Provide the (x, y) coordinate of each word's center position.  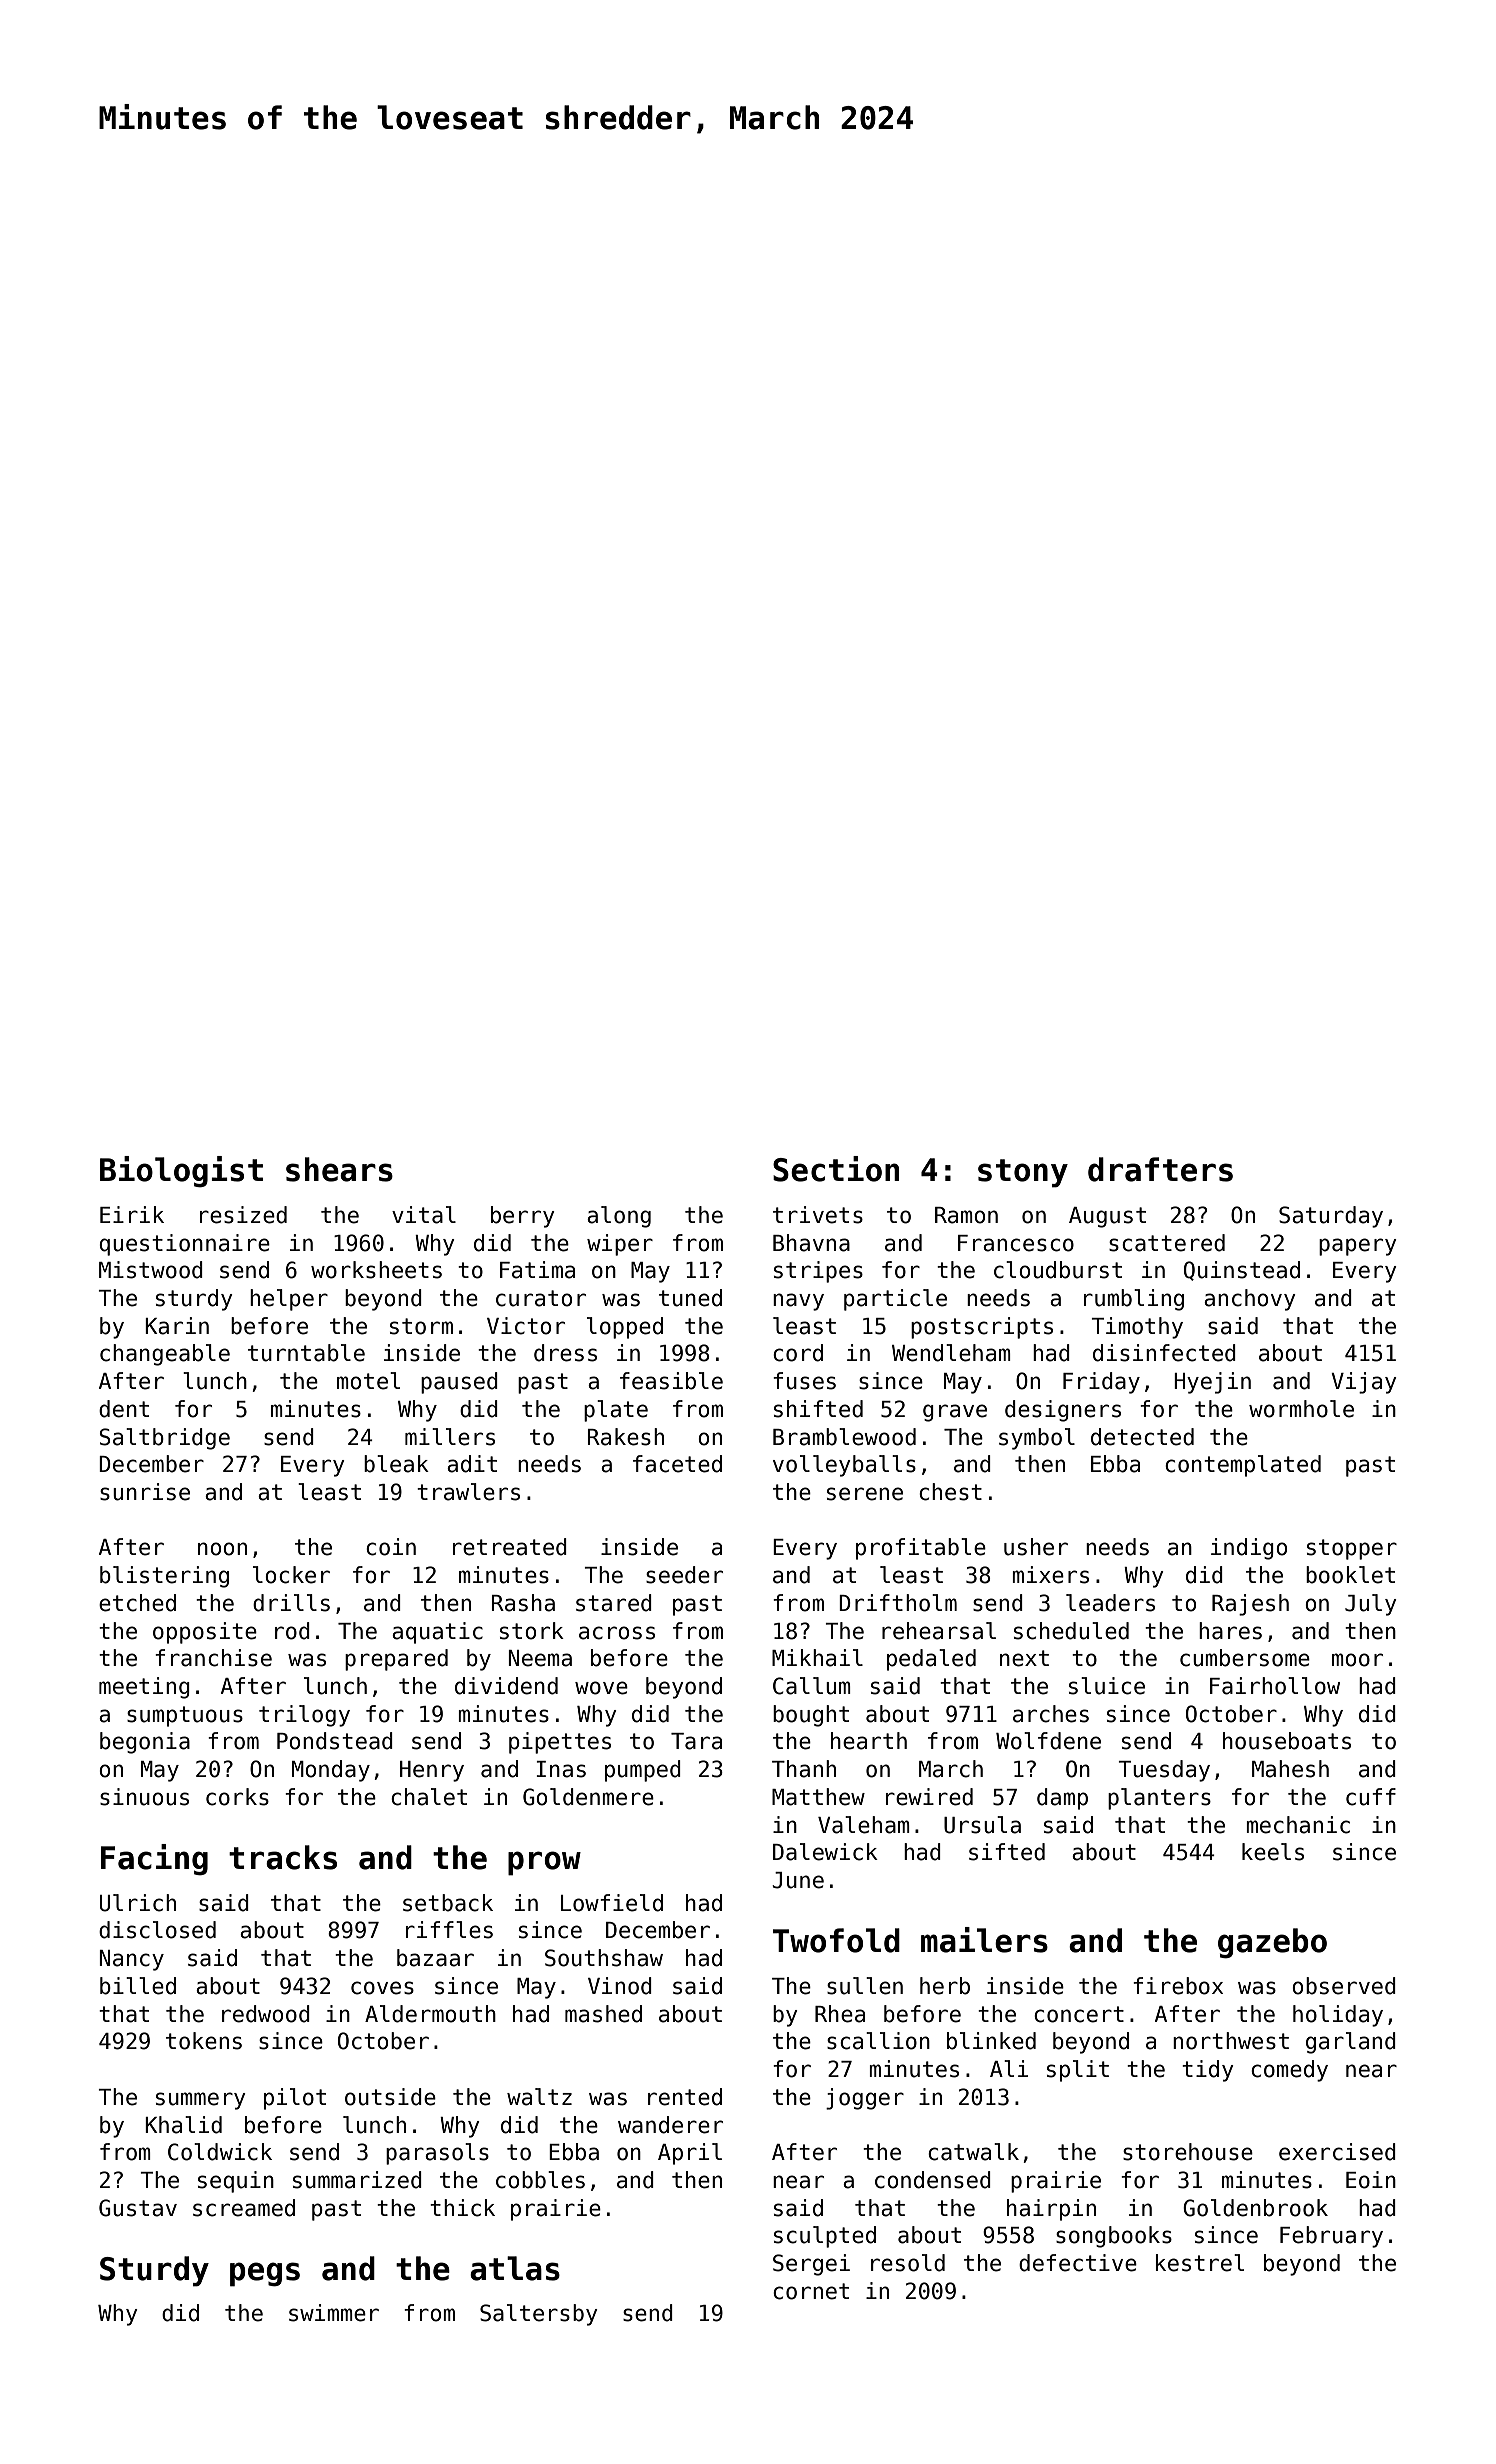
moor (1357, 1660)
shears (339, 1169)
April (690, 2154)
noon (222, 1549)
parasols (437, 2154)
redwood (266, 2014)
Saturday (1331, 1217)
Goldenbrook (1255, 2208)
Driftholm (898, 1603)
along (619, 1217)
